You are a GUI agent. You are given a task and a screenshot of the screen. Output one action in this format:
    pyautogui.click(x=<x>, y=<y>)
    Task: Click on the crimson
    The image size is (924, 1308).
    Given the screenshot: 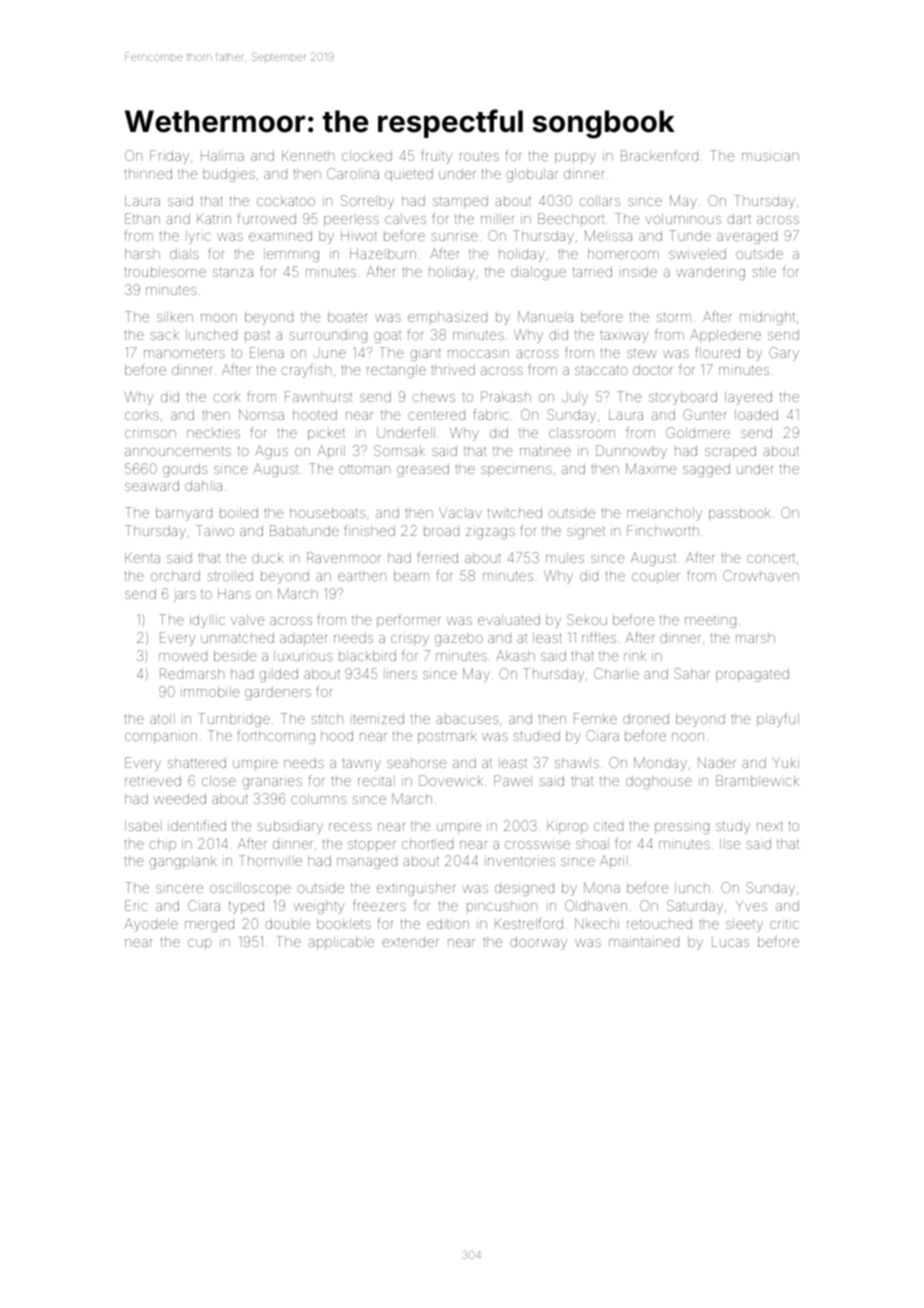 What is the action you would take?
    pyautogui.click(x=150, y=434)
